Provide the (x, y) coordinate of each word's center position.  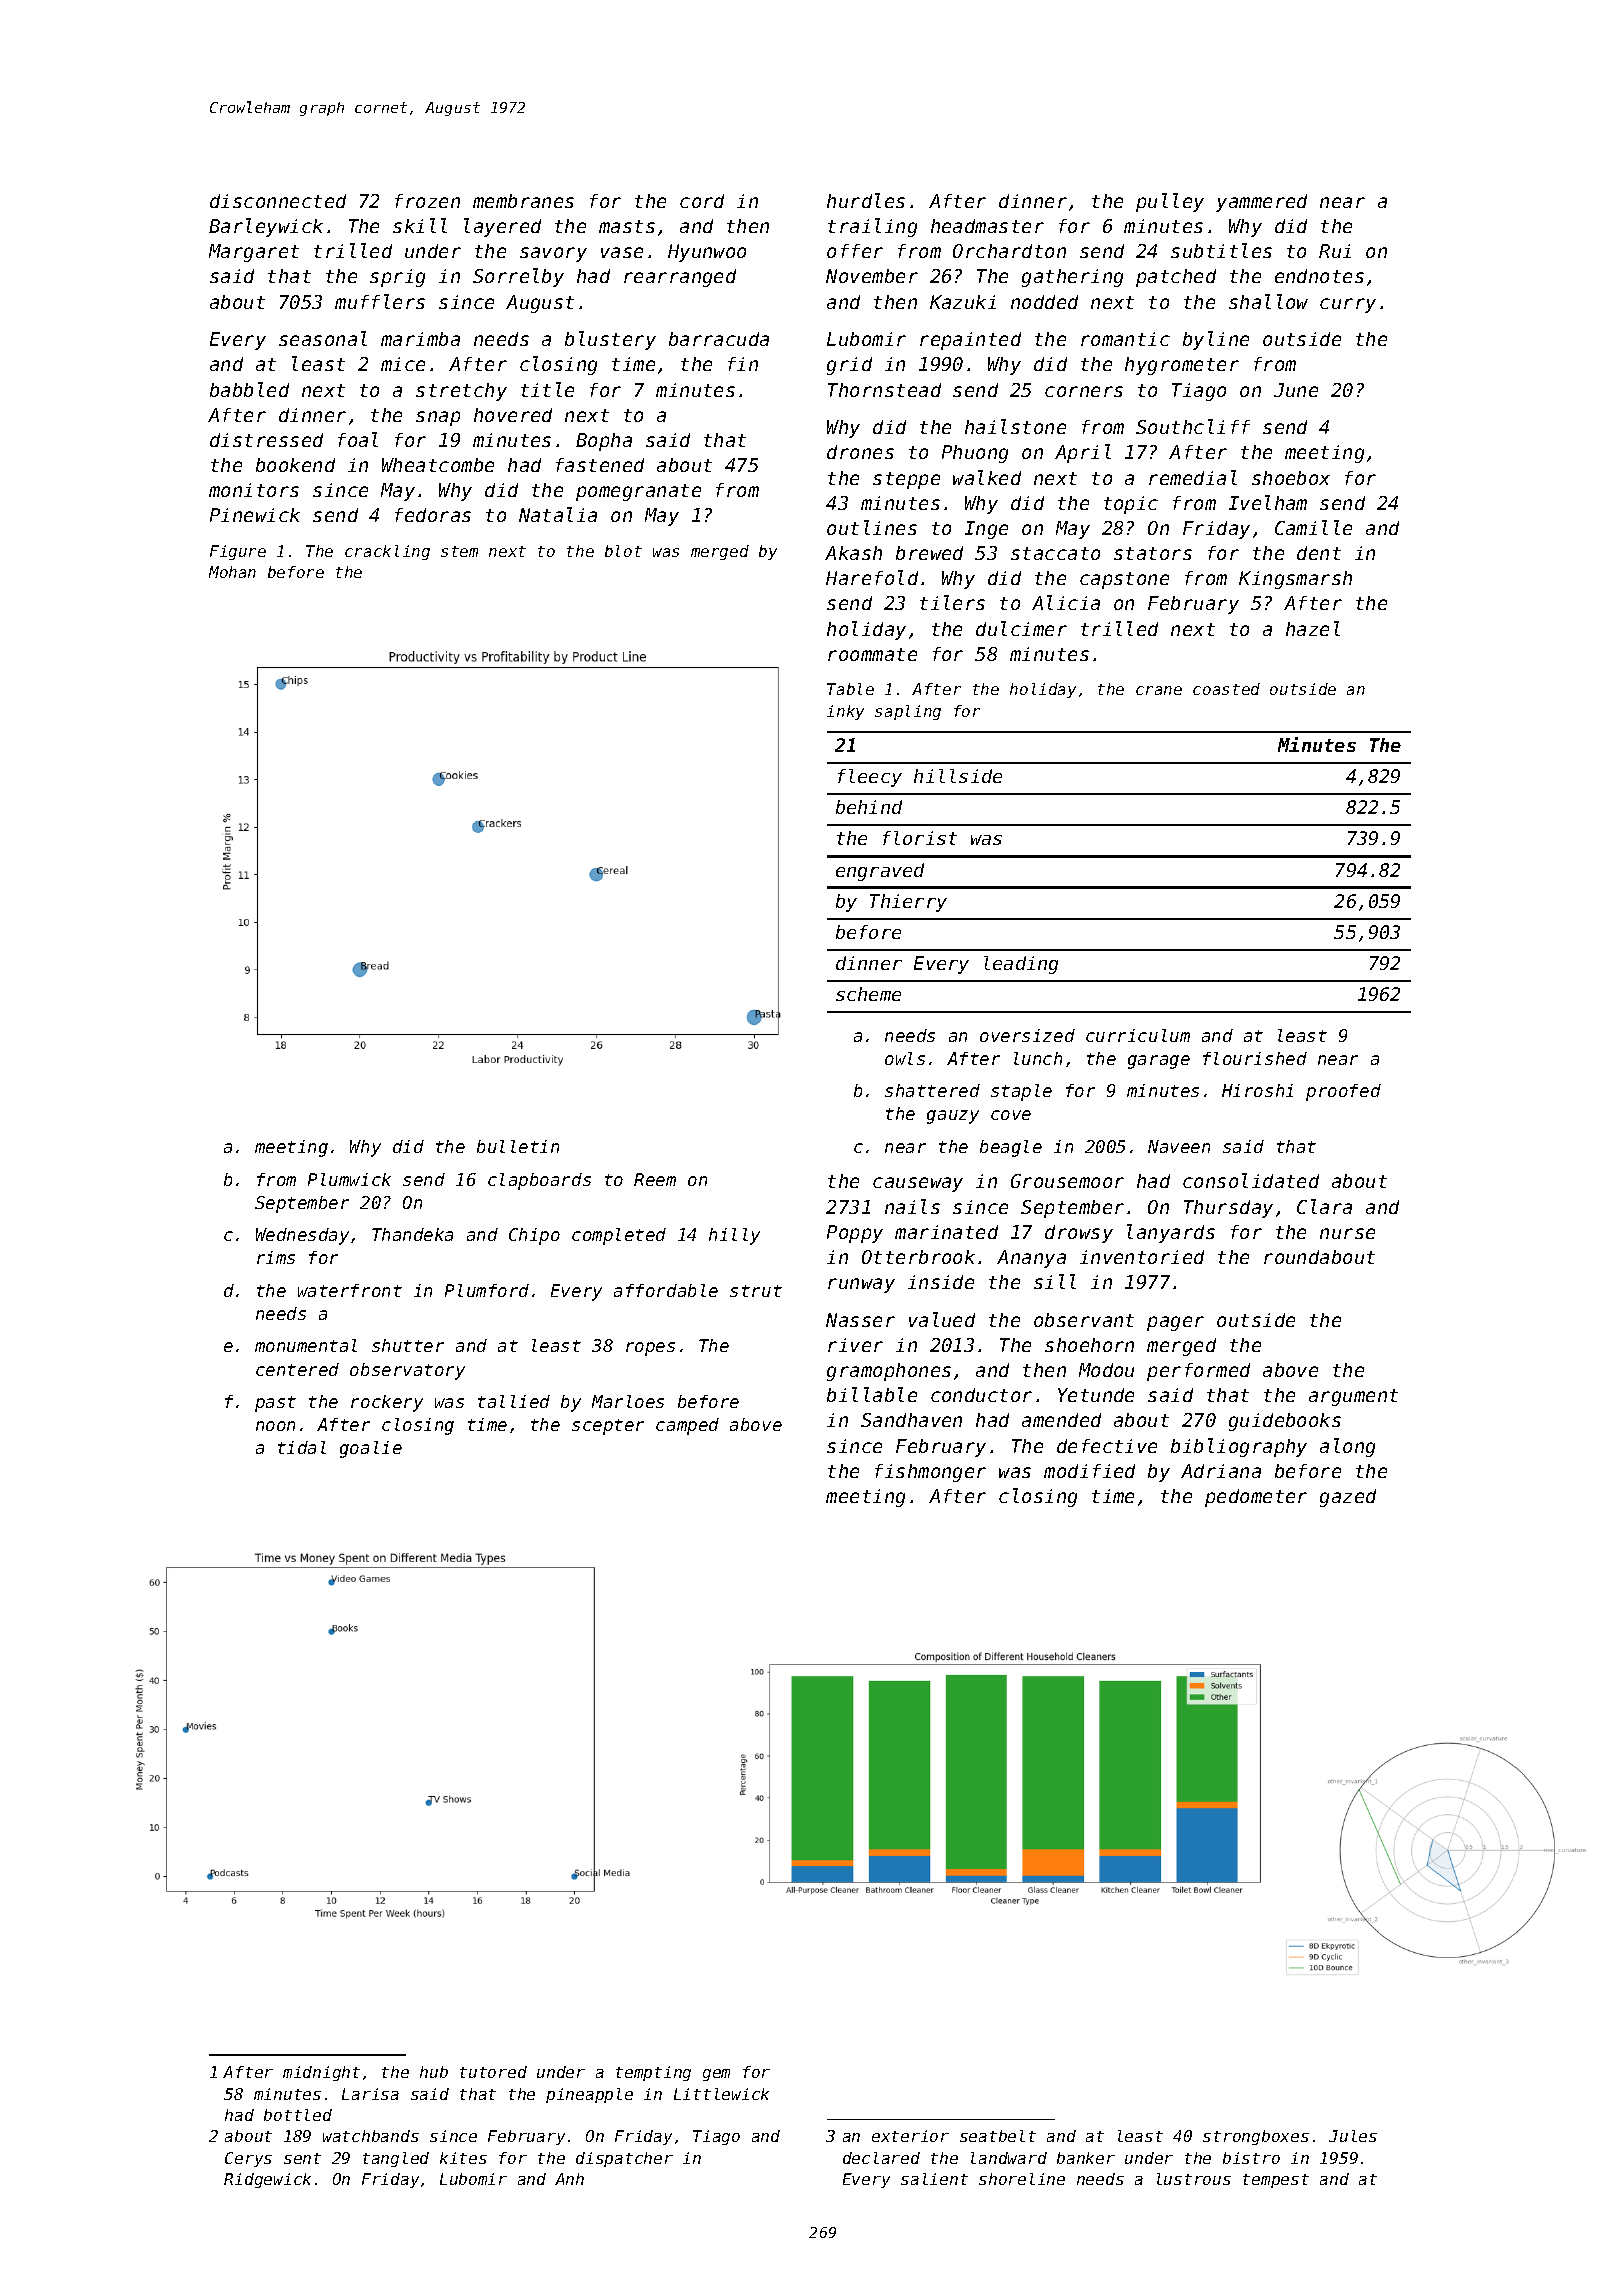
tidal (302, 1447)
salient (934, 2179)
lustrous (1194, 2179)
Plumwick (349, 1179)
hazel (1313, 628)
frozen (427, 201)
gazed (1348, 1498)
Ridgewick (267, 2180)
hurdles (866, 200)
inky (845, 712)
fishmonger (930, 1473)
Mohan (232, 572)
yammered (1261, 203)
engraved (880, 872)
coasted (1226, 689)
